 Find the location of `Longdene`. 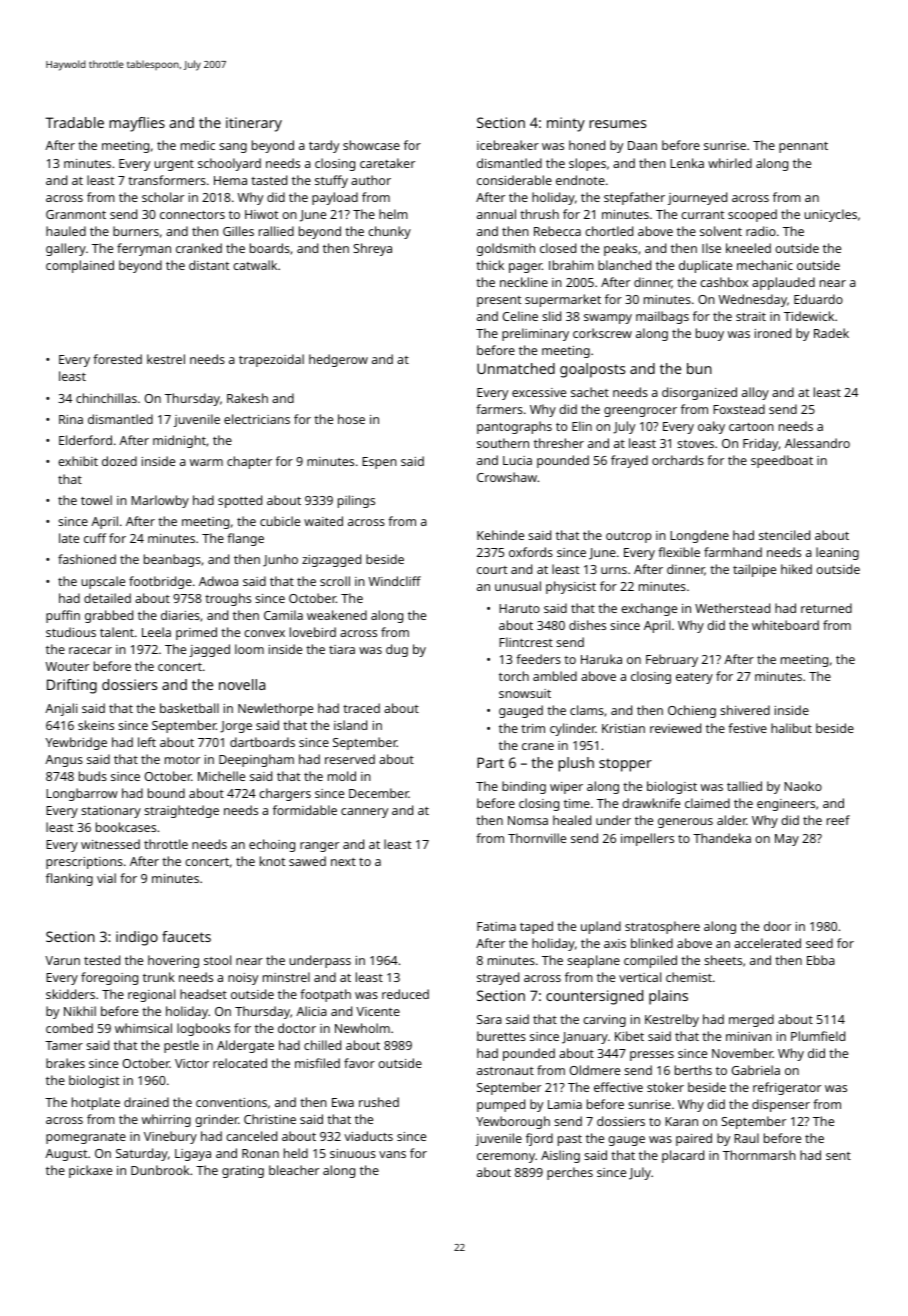

Longdene is located at coordinates (699, 536).
